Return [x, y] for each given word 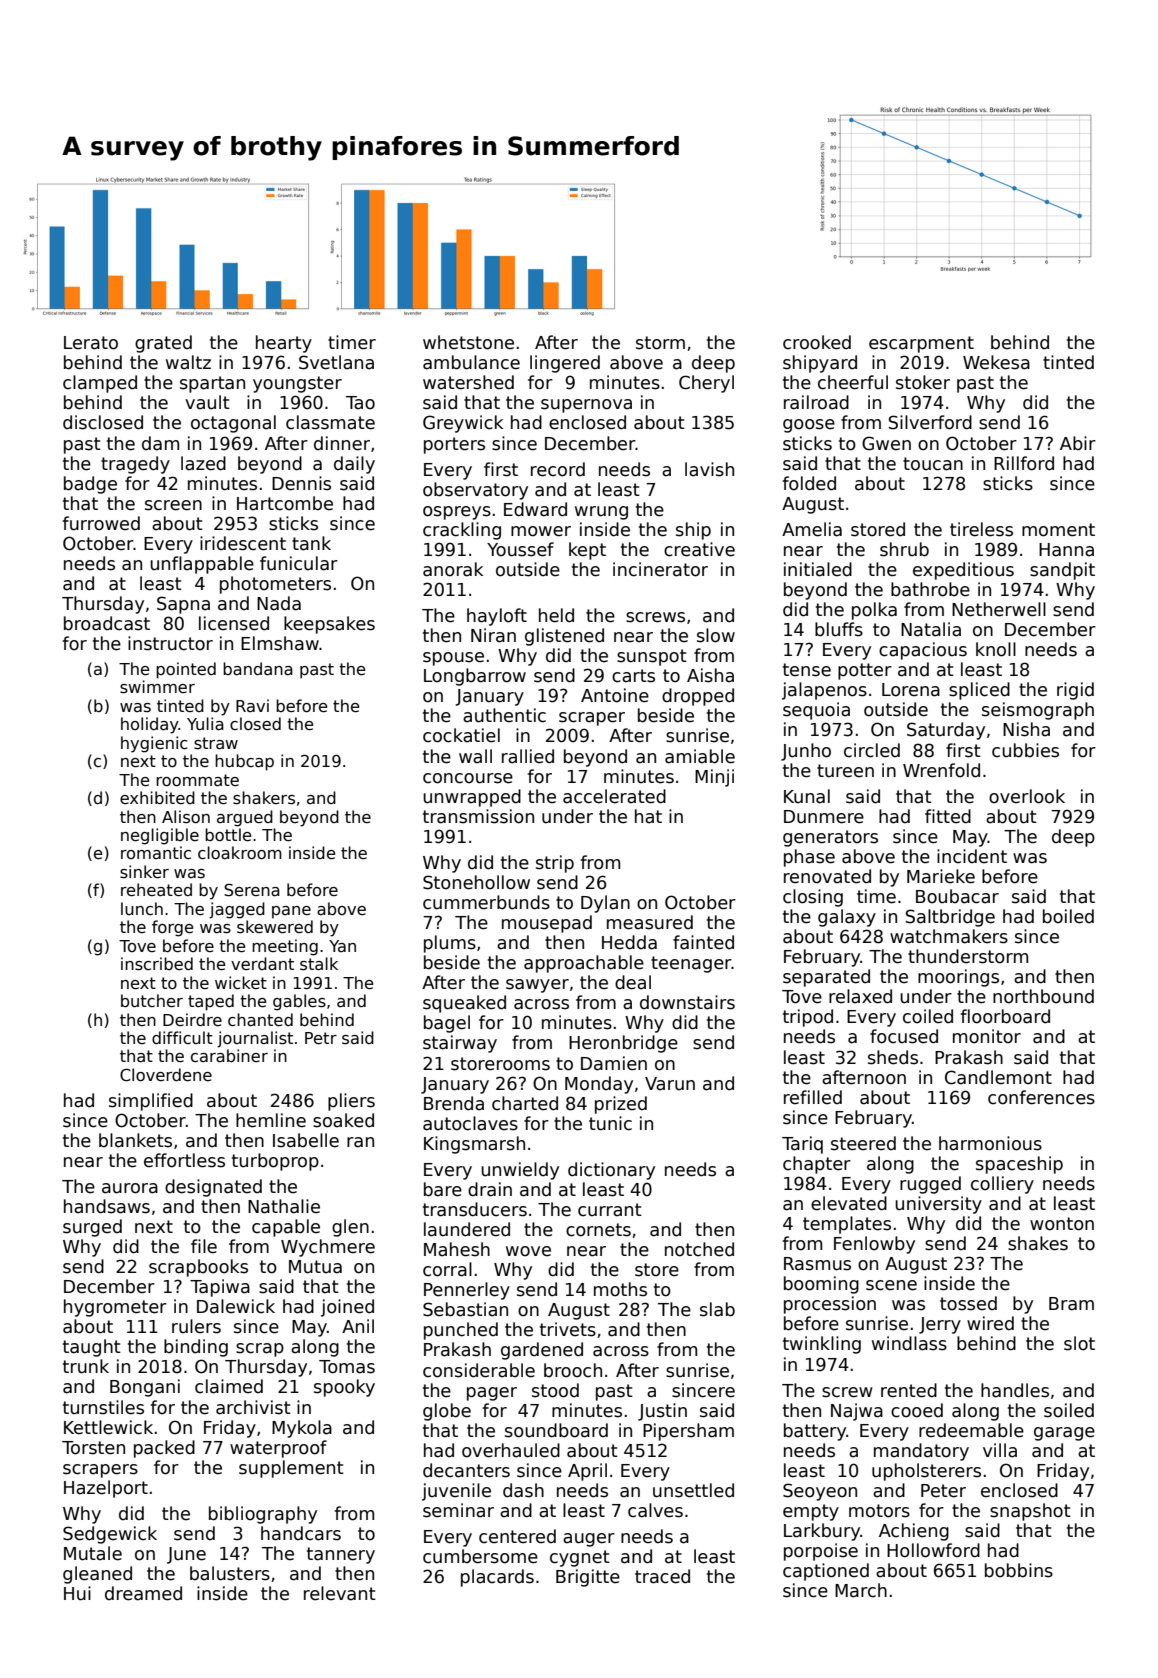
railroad [816, 402]
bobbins [1019, 1570]
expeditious [963, 571]
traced [662, 1576]
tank [311, 543]
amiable [700, 756]
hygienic [154, 744]
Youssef [520, 549]
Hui [77, 1593]
